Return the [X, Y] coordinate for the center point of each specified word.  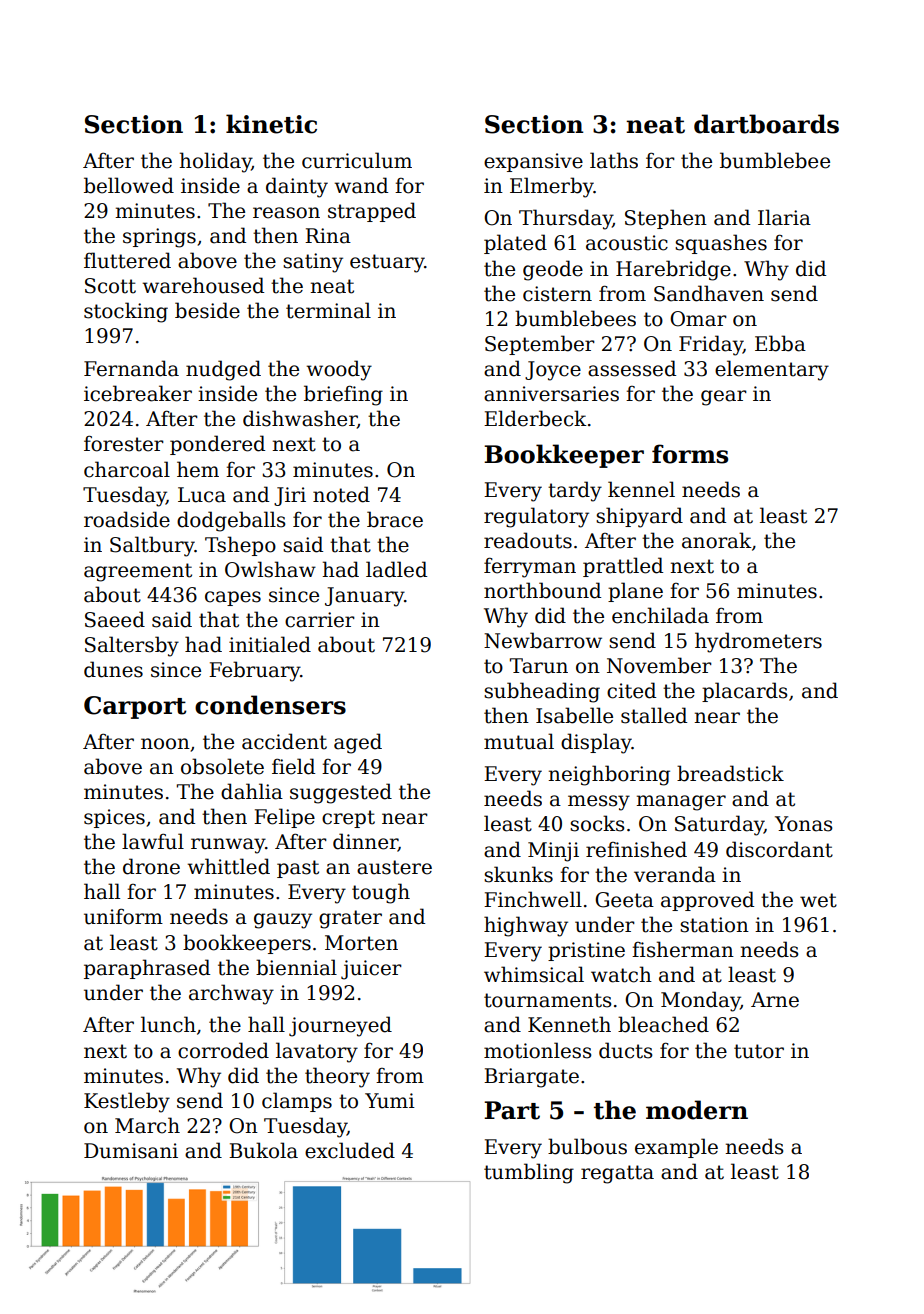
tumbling [529, 1173]
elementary [772, 370]
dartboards [766, 124]
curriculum [357, 160]
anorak [717, 540]
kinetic [271, 124]
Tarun [539, 666]
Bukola [263, 1150]
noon [165, 744]
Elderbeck [535, 418]
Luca [202, 495]
